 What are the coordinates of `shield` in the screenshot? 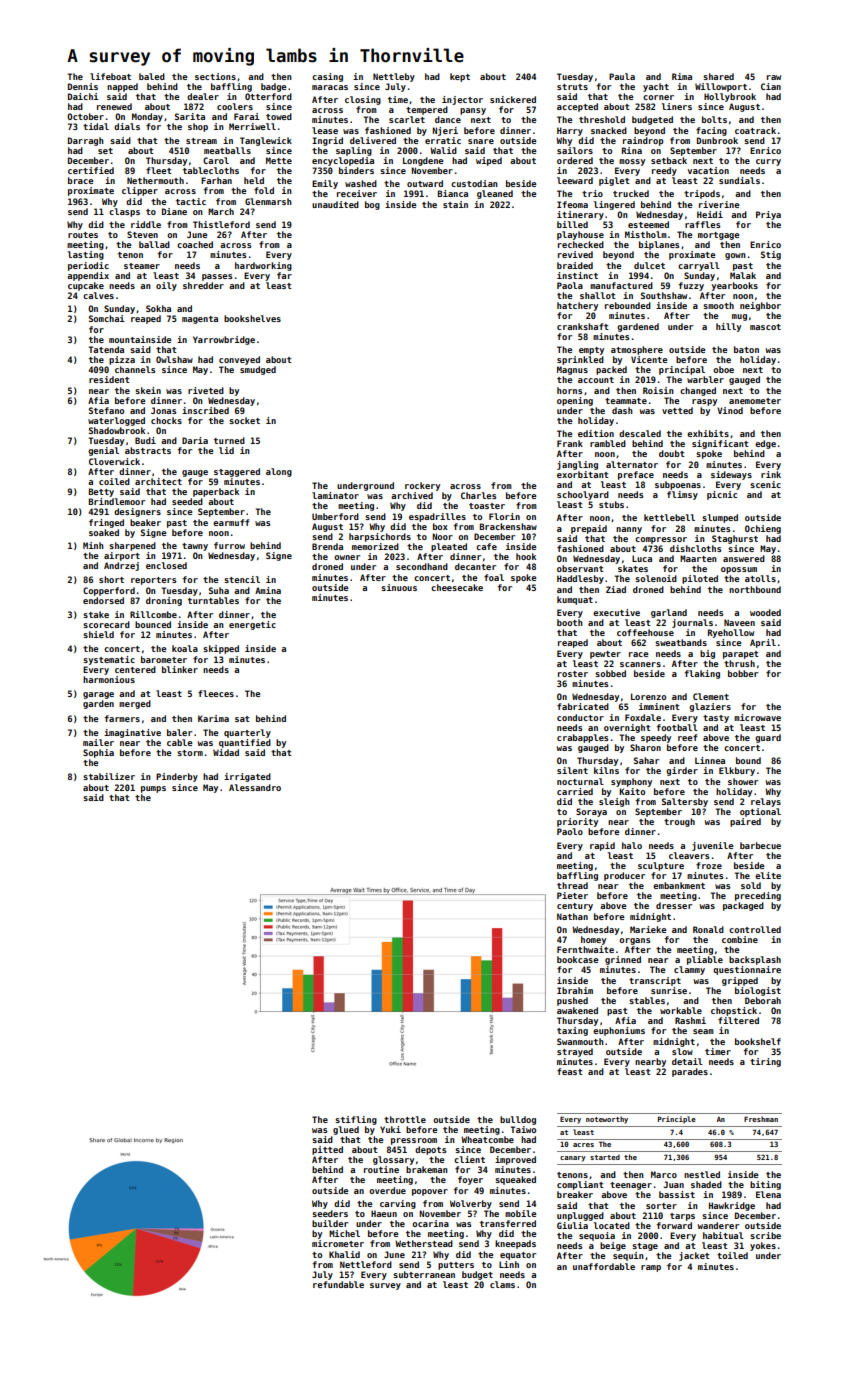 It's located at (98, 634).
